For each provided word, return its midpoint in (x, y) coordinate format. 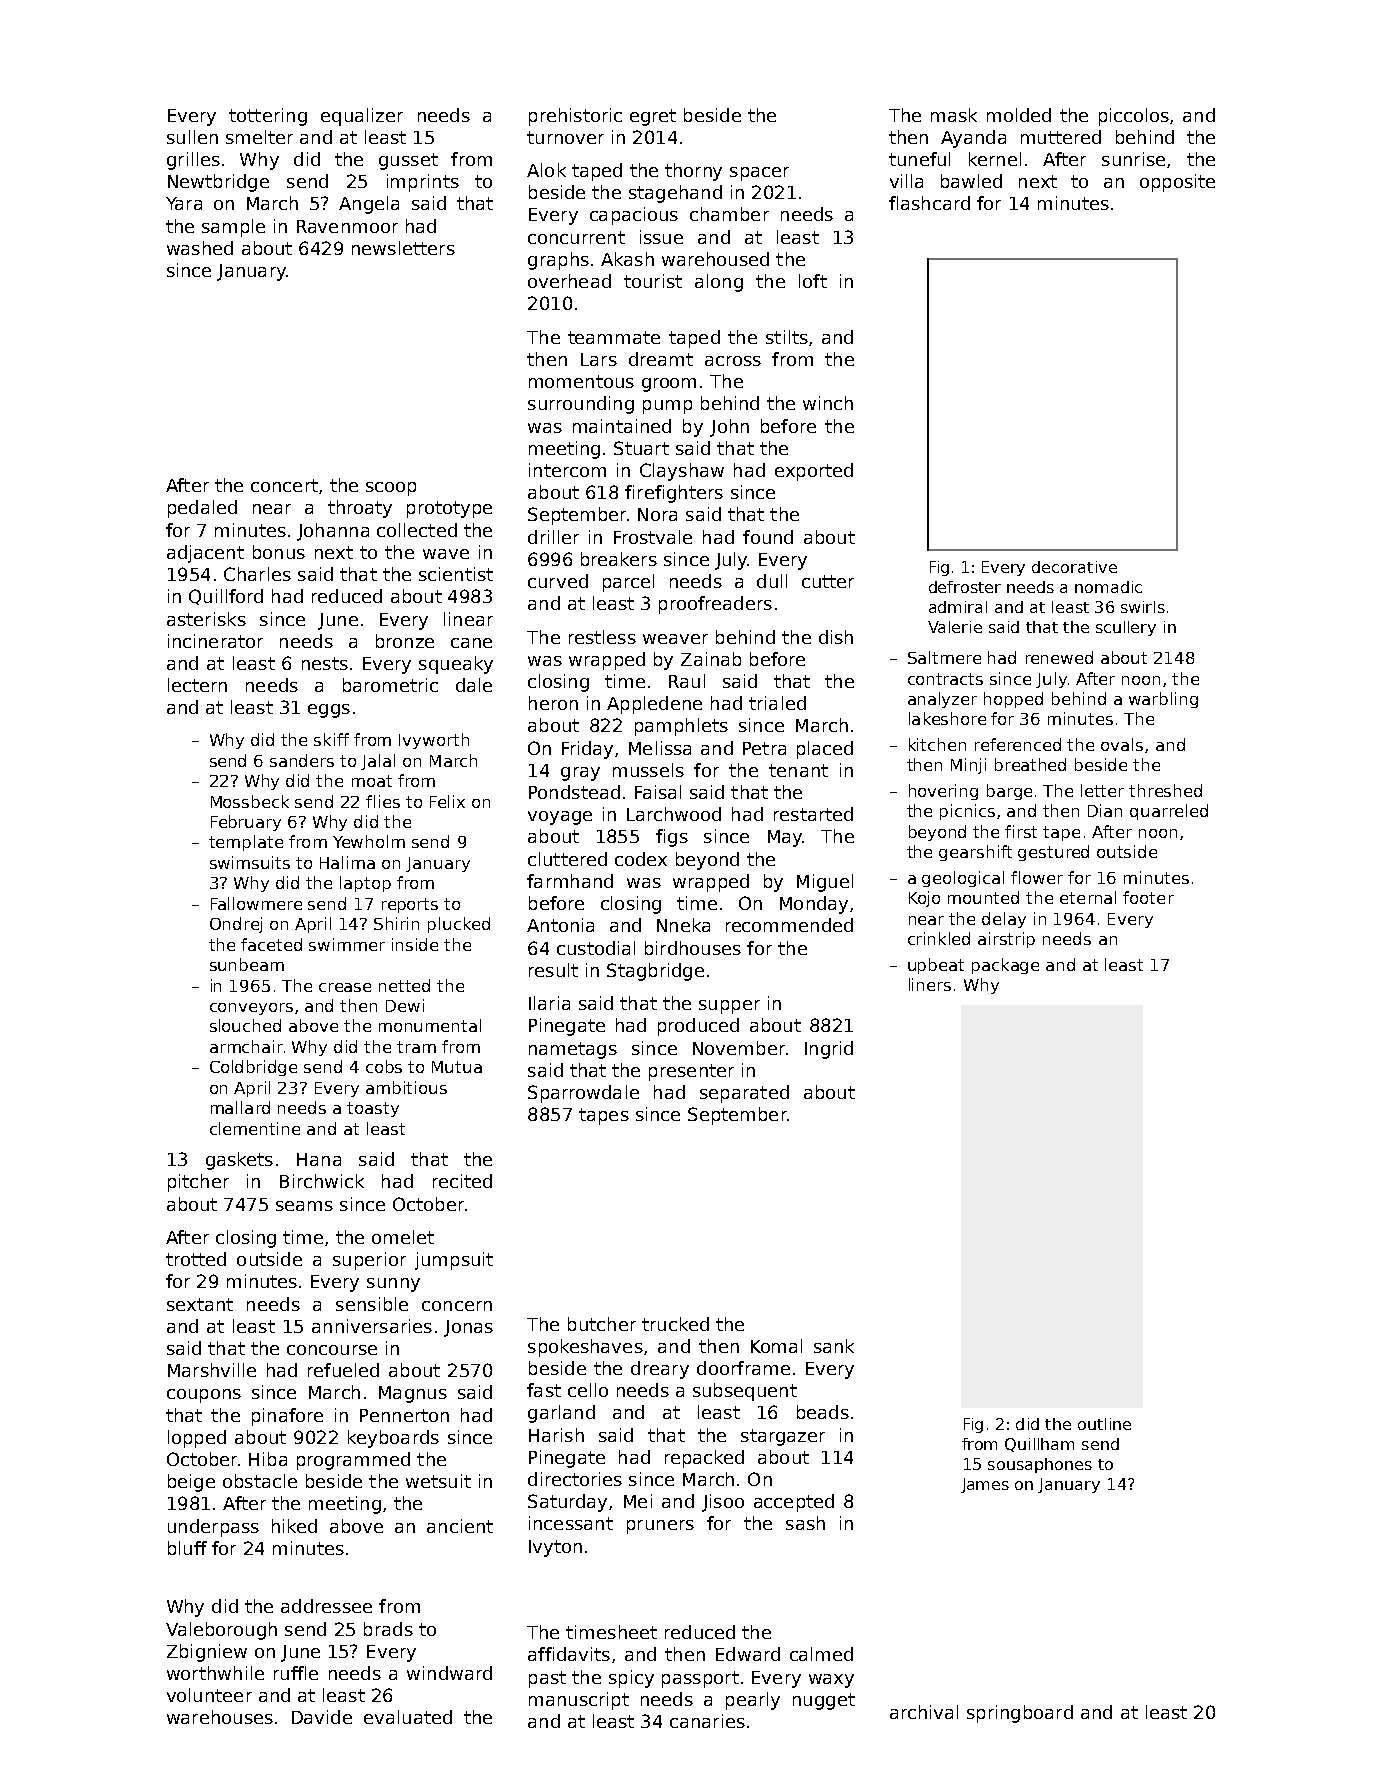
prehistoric (575, 117)
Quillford (226, 597)
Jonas (468, 1328)
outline (1104, 1424)
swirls (1143, 607)
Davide (322, 1717)
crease (345, 987)
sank (834, 1346)
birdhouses (693, 948)
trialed (777, 703)
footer (1148, 897)
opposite (1177, 183)
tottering (268, 117)
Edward (748, 1654)
